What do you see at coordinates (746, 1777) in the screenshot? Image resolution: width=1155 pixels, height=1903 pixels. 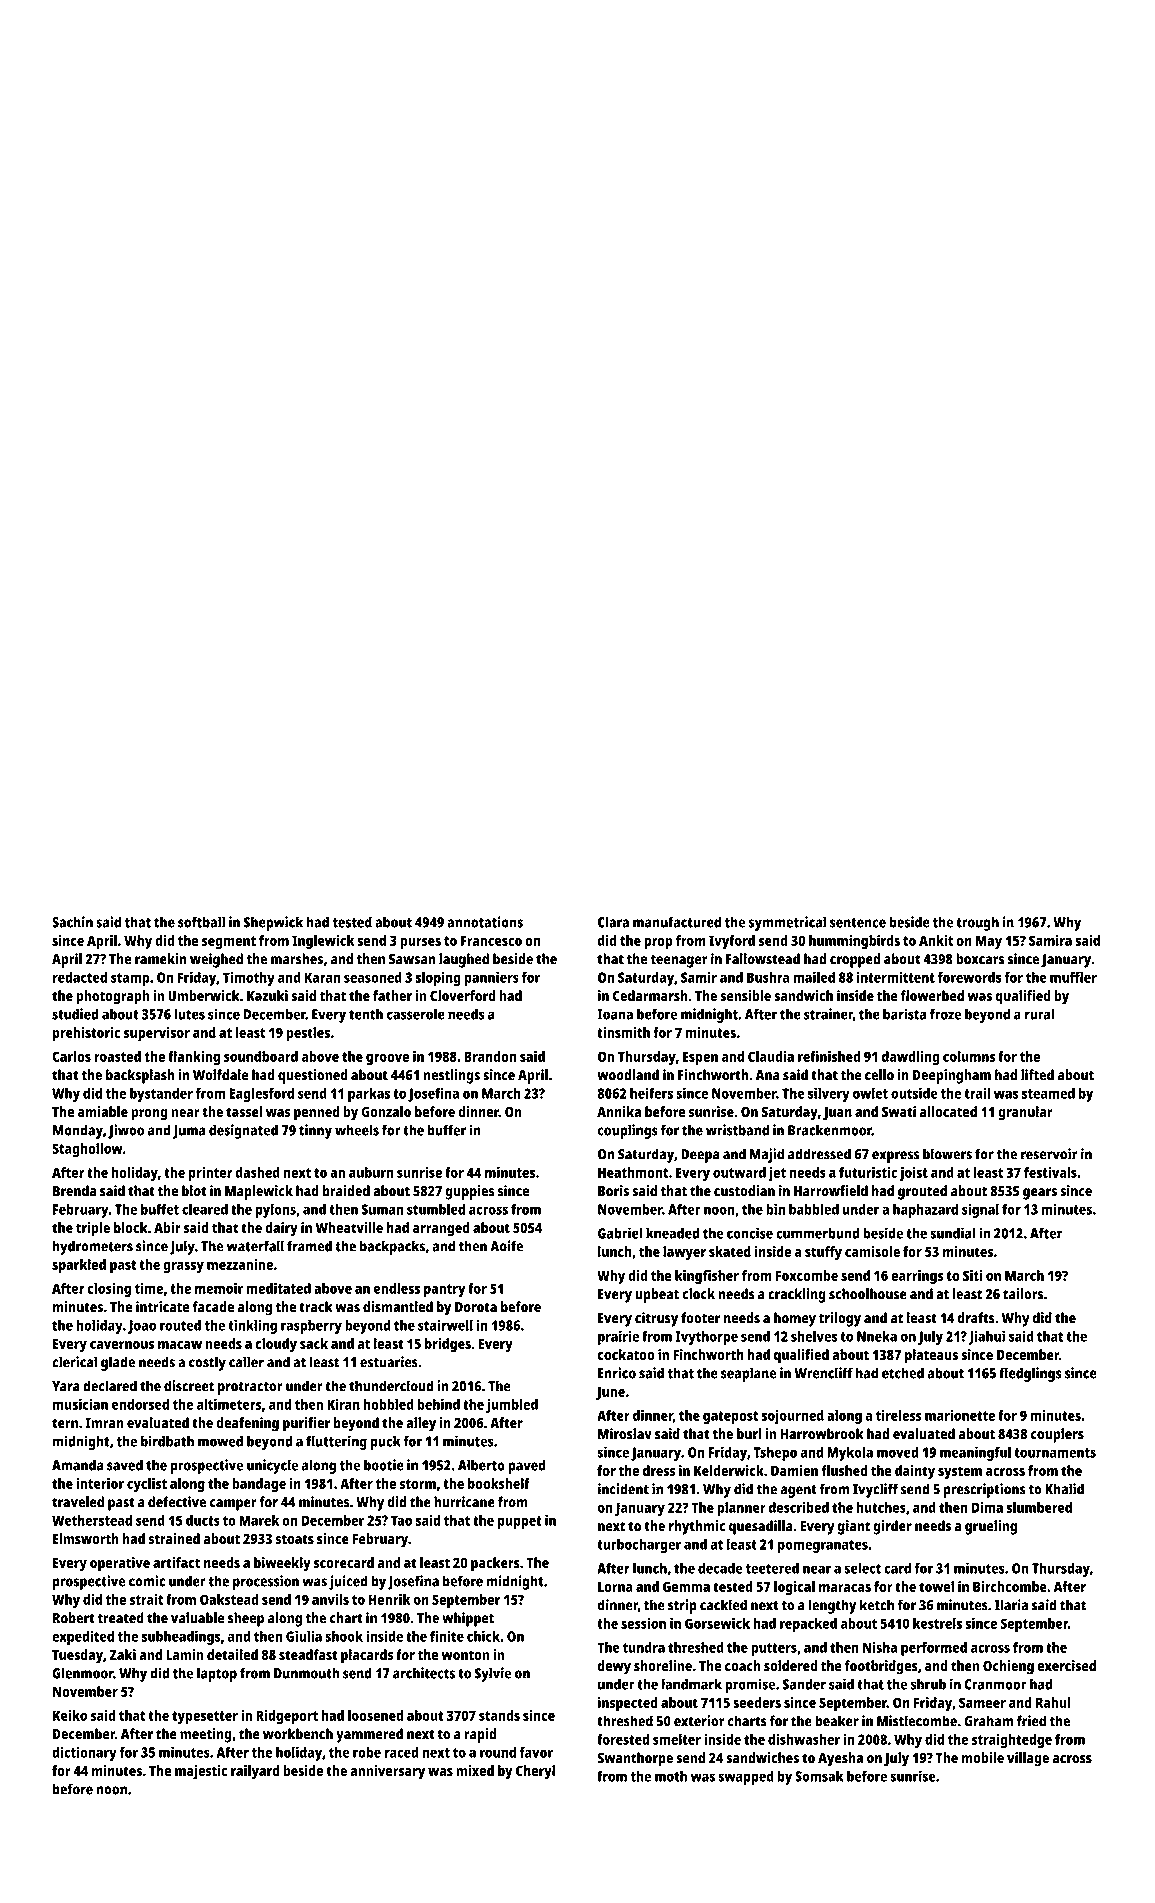 I see `swapped` at bounding box center [746, 1777].
